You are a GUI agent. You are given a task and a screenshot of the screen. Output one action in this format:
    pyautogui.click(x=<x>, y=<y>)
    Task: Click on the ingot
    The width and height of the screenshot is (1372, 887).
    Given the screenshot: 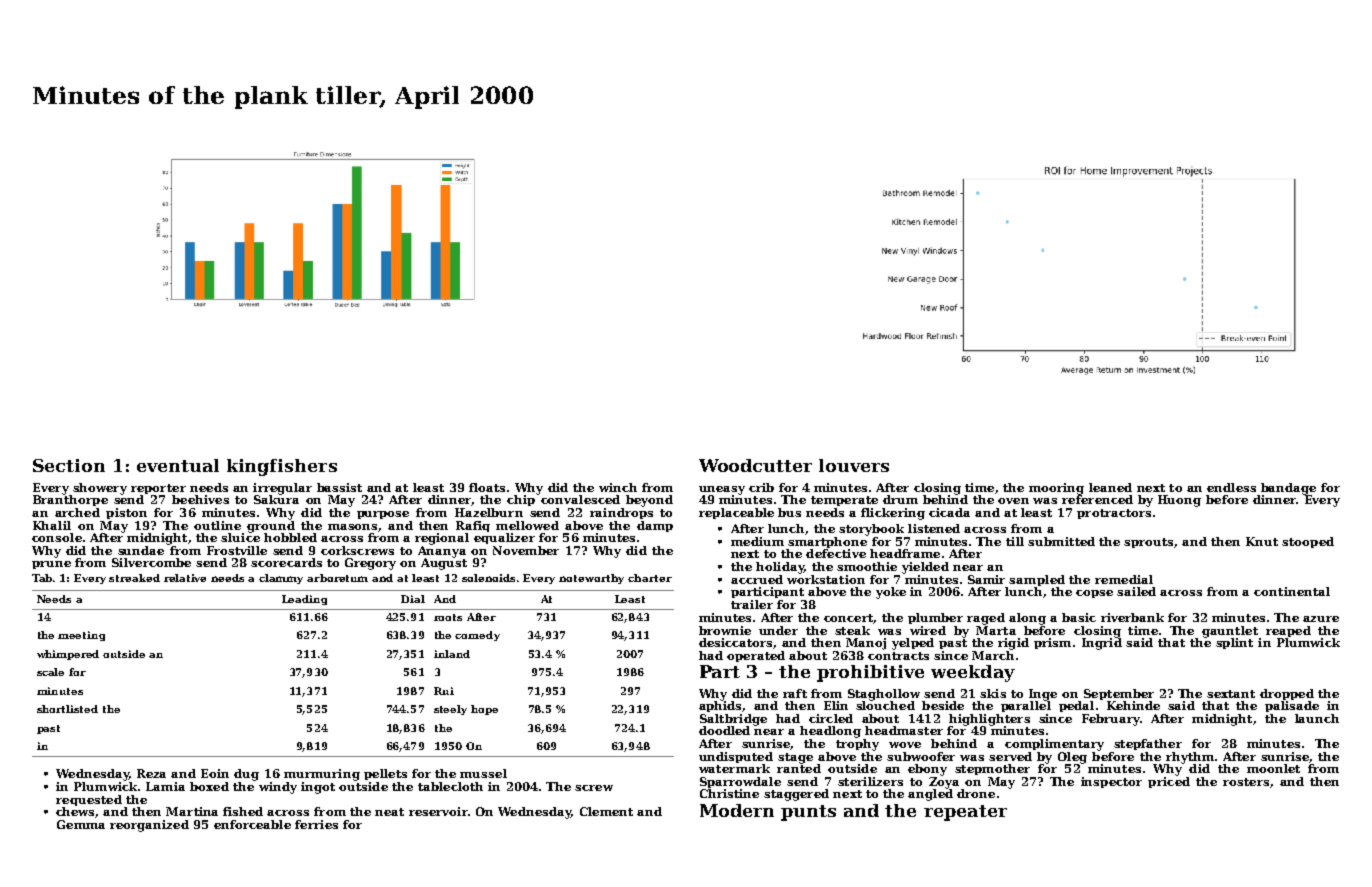 What is the action you would take?
    pyautogui.click(x=318, y=788)
